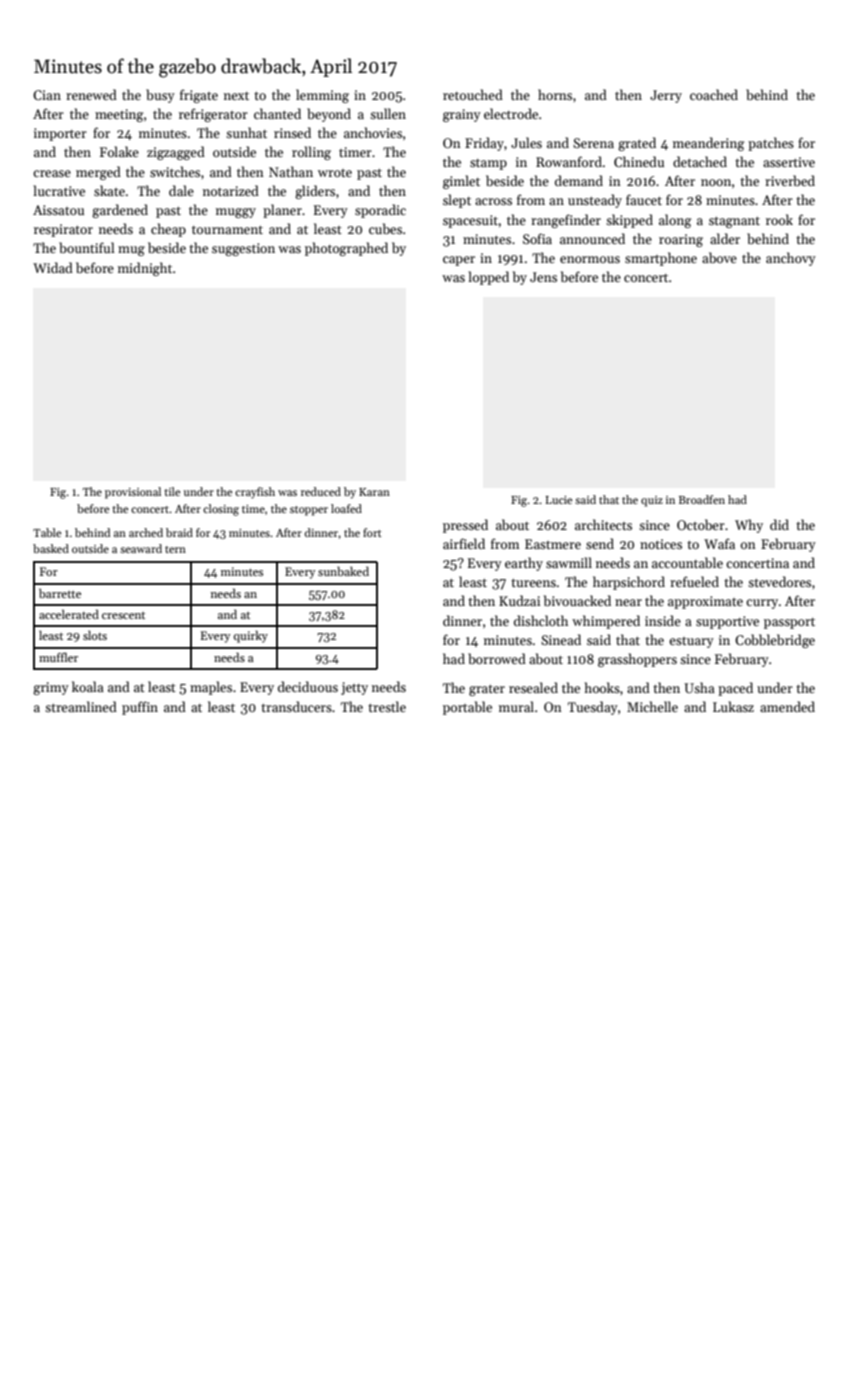 The height and width of the document is (1400, 849). What do you see at coordinates (661, 259) in the document?
I see `smartphone` at bounding box center [661, 259].
